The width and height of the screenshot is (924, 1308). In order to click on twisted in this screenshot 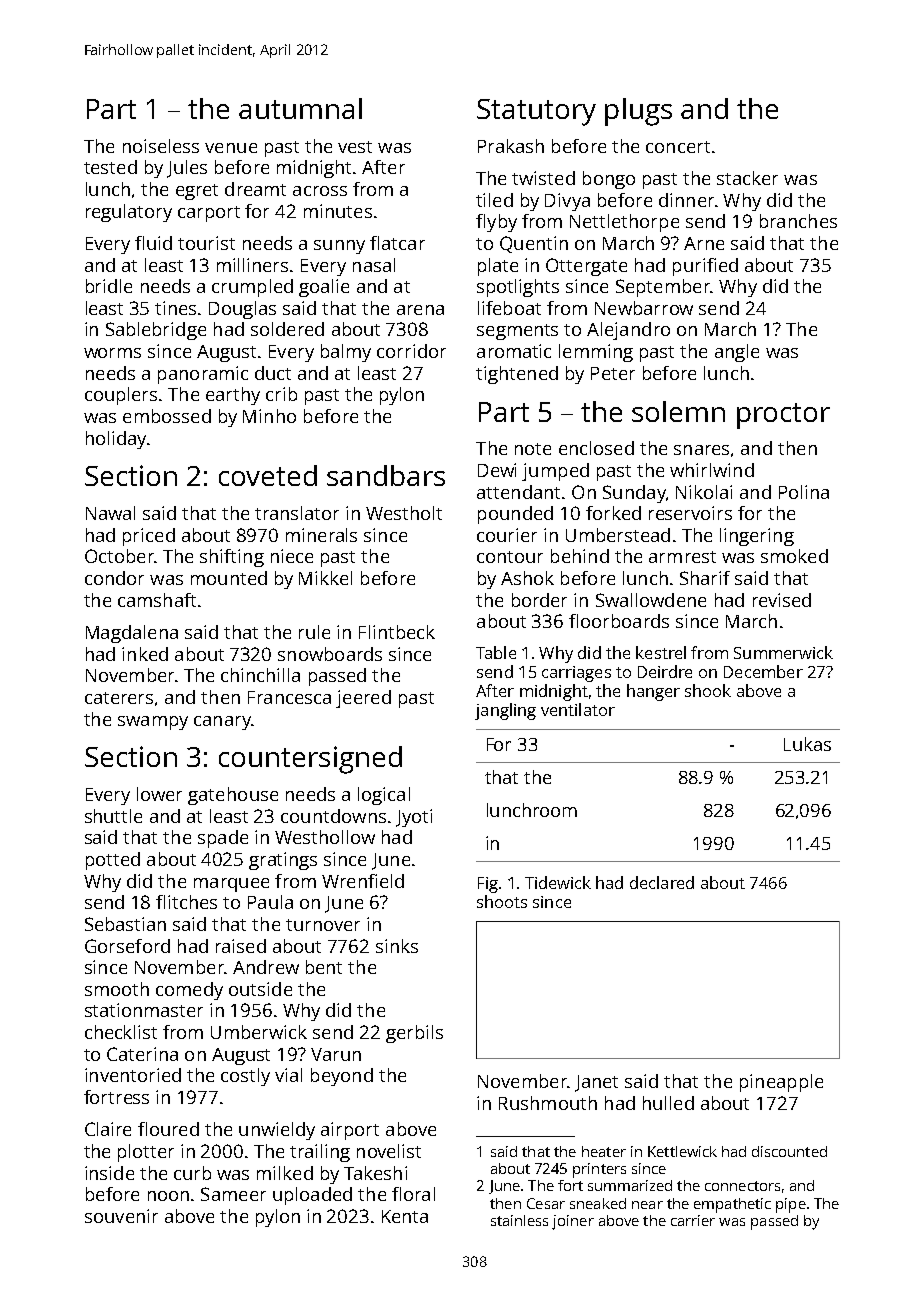, I will do `click(543, 178)`.
